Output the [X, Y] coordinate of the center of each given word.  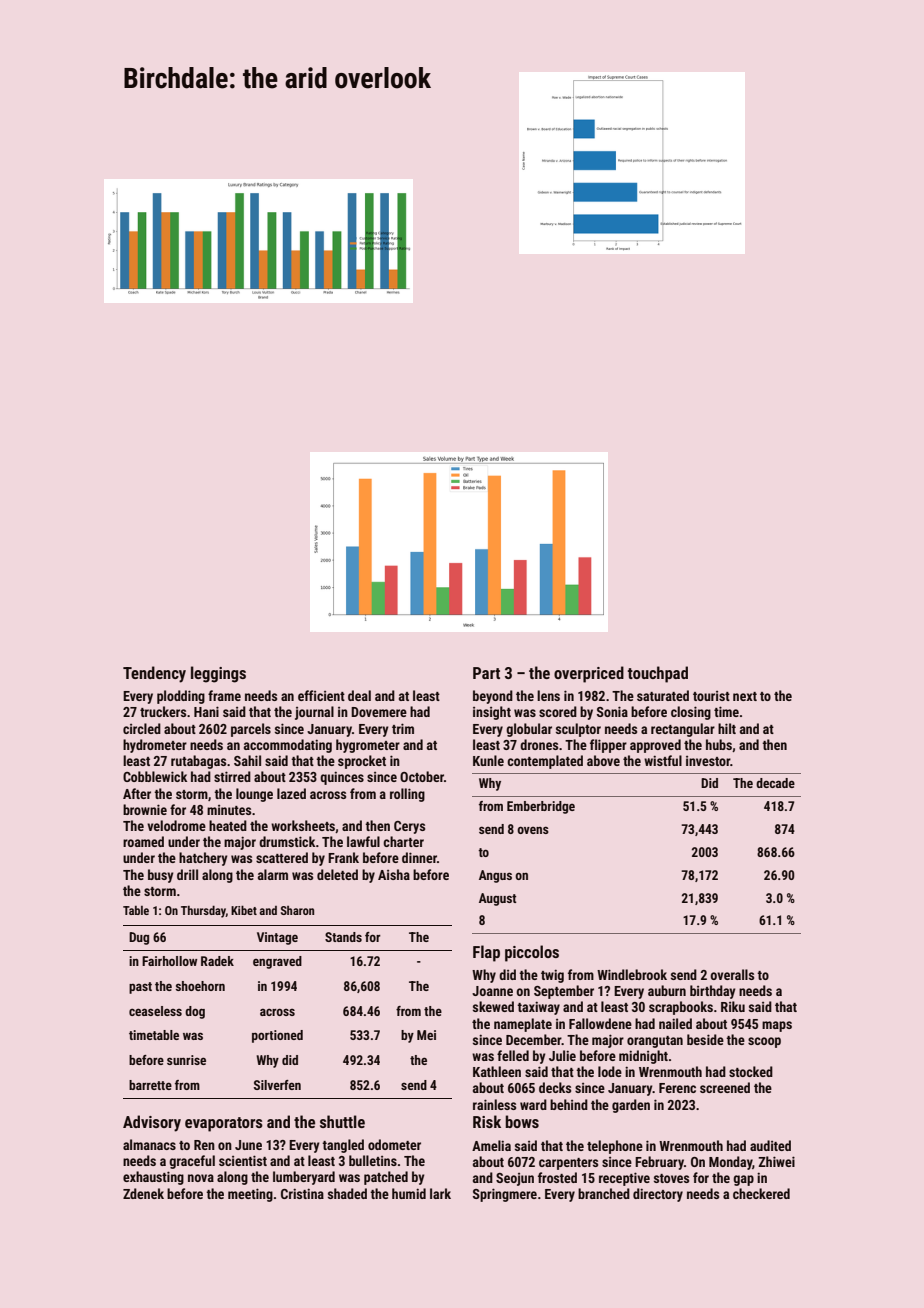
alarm [273, 874]
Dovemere [379, 712]
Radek [217, 961]
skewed [493, 1006]
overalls [732, 974]
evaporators [224, 1124]
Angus [495, 876]
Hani [206, 711]
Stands [343, 937]
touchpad [658, 674]
